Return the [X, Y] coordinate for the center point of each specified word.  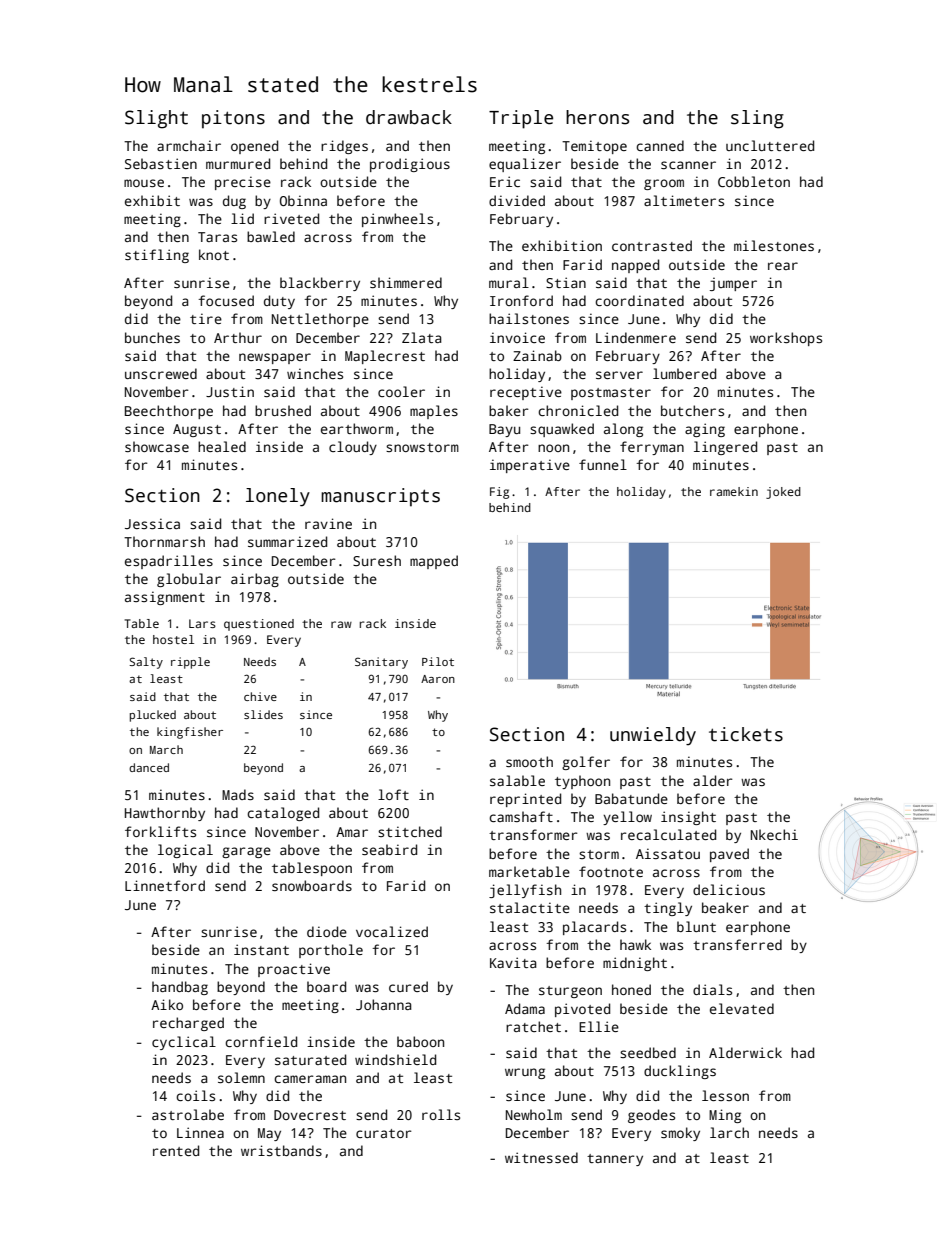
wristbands [281, 1150]
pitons [233, 119]
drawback [409, 117]
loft [393, 794]
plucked [153, 716]
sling [757, 119]
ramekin [734, 491]
